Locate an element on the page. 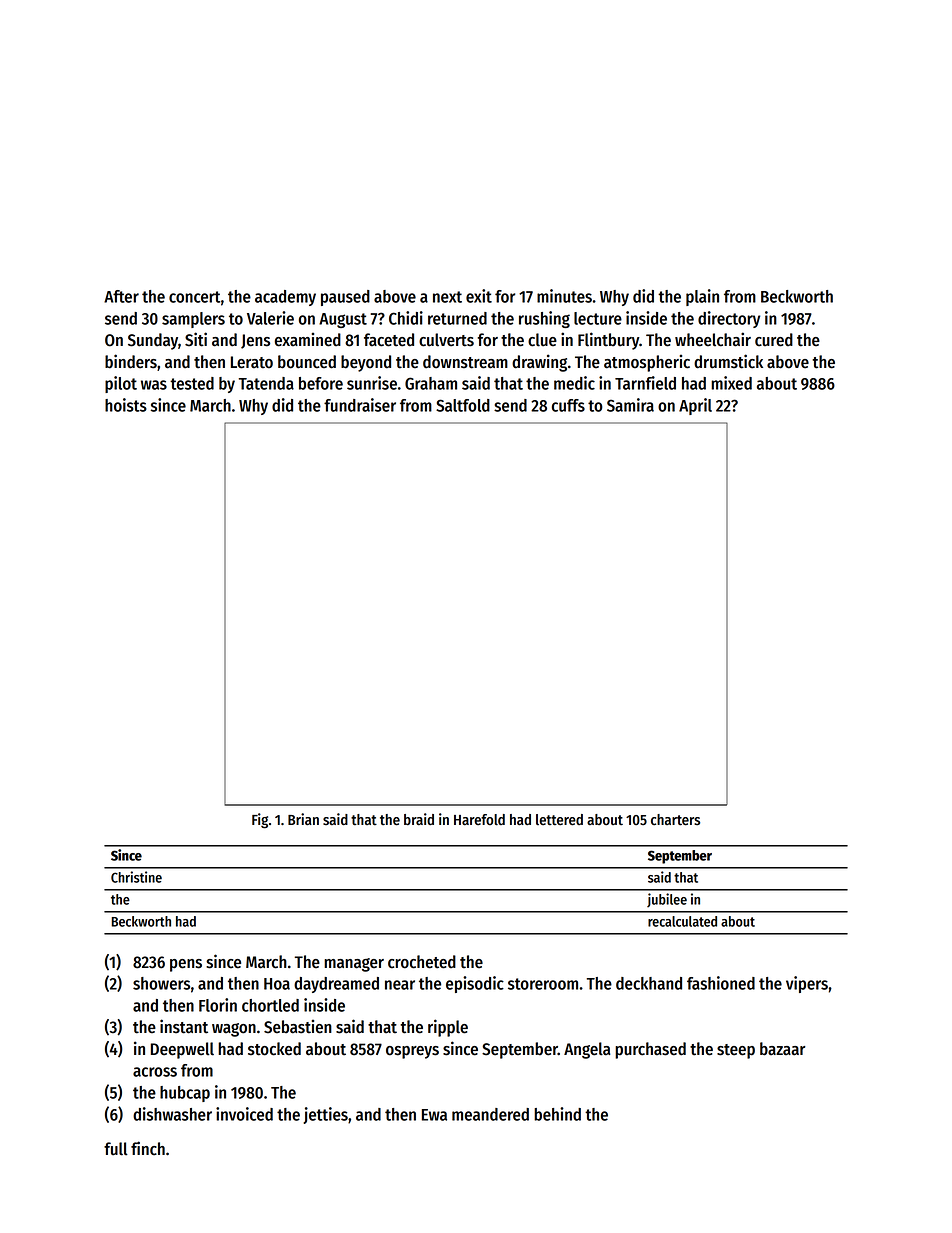 This image has width=952, height=1233. across is located at coordinates (155, 1072).
